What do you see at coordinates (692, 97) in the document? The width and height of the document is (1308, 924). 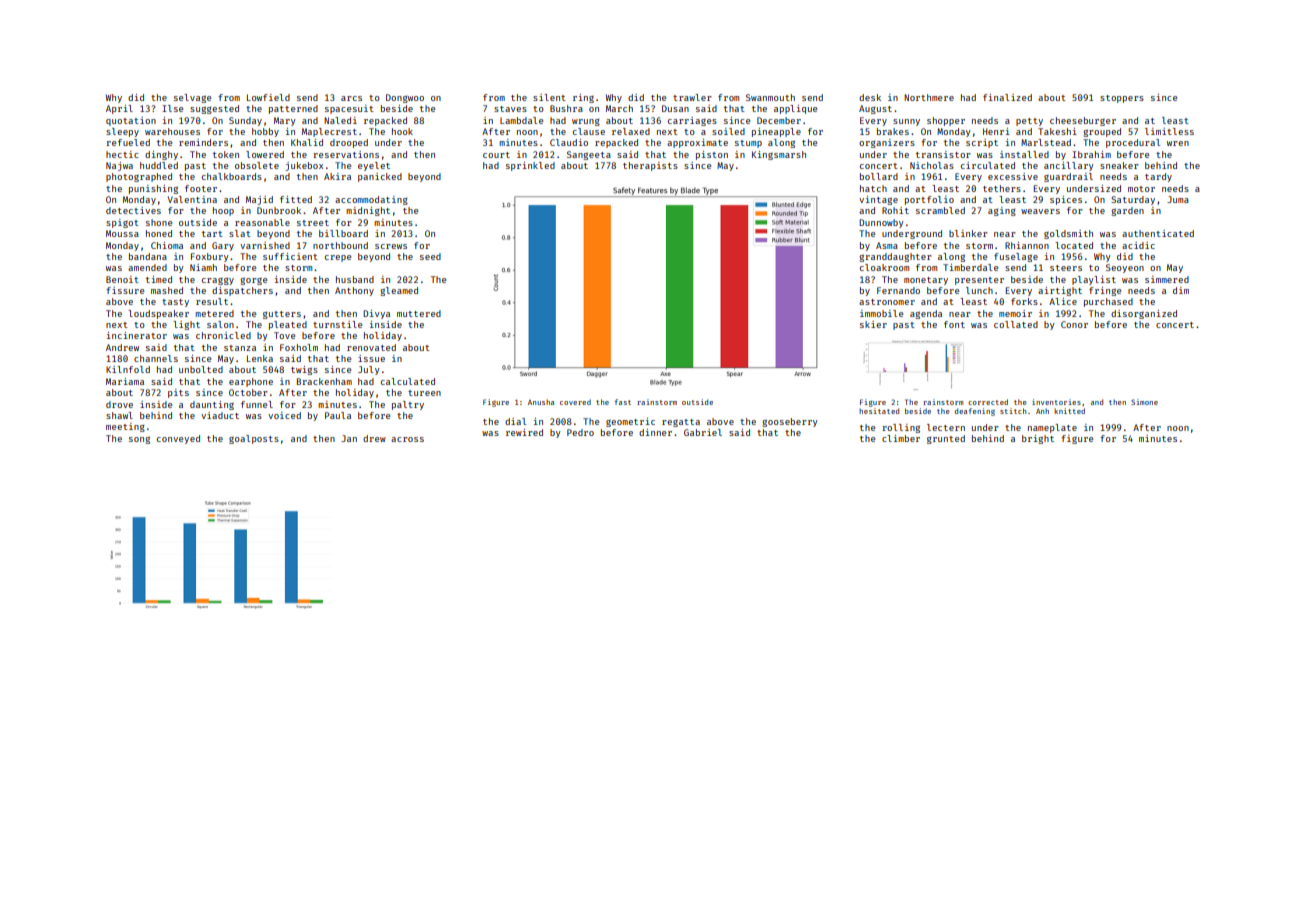 I see `trawler` at bounding box center [692, 97].
